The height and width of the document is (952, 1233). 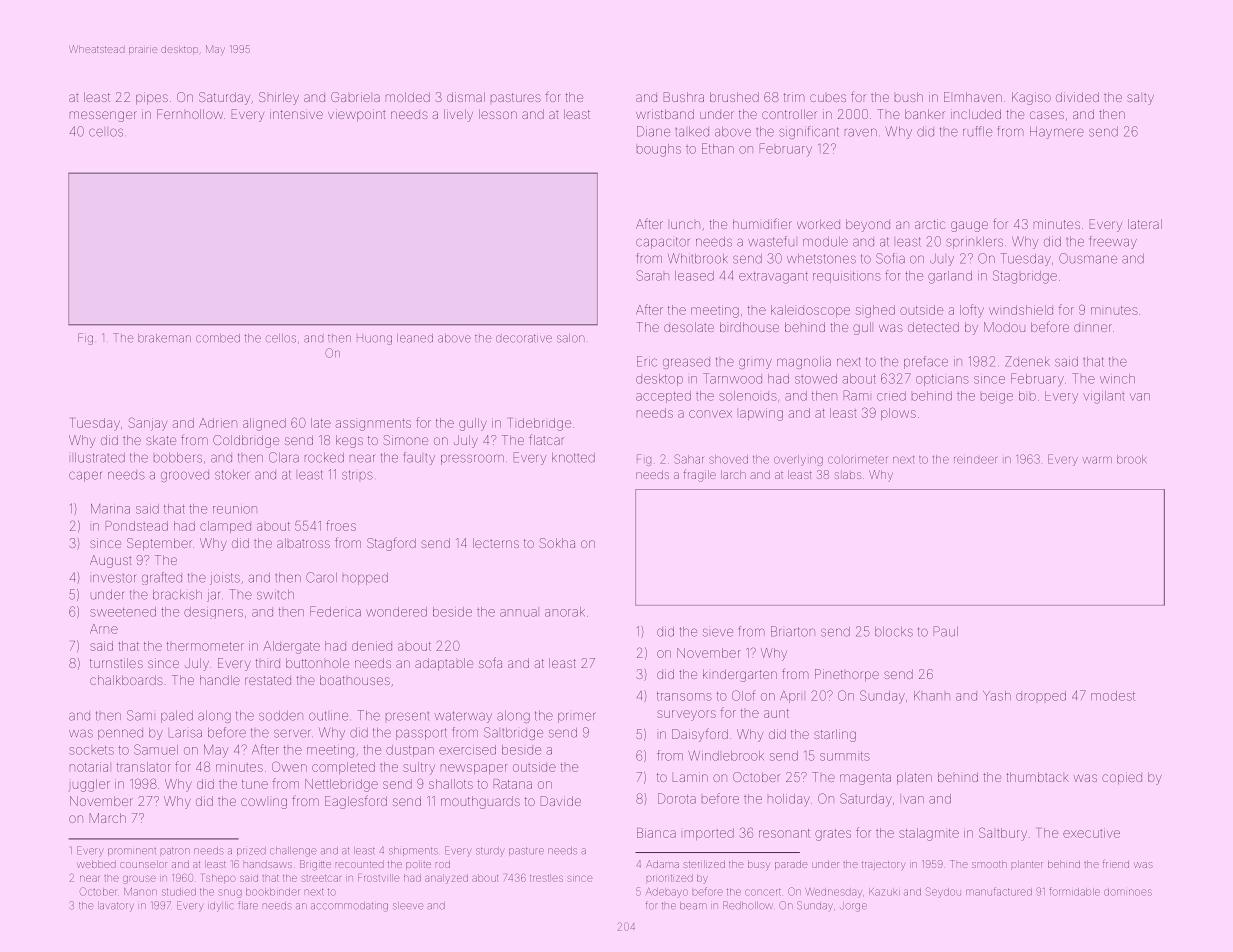 What do you see at coordinates (268, 864) in the document?
I see `handsaws` at bounding box center [268, 864].
